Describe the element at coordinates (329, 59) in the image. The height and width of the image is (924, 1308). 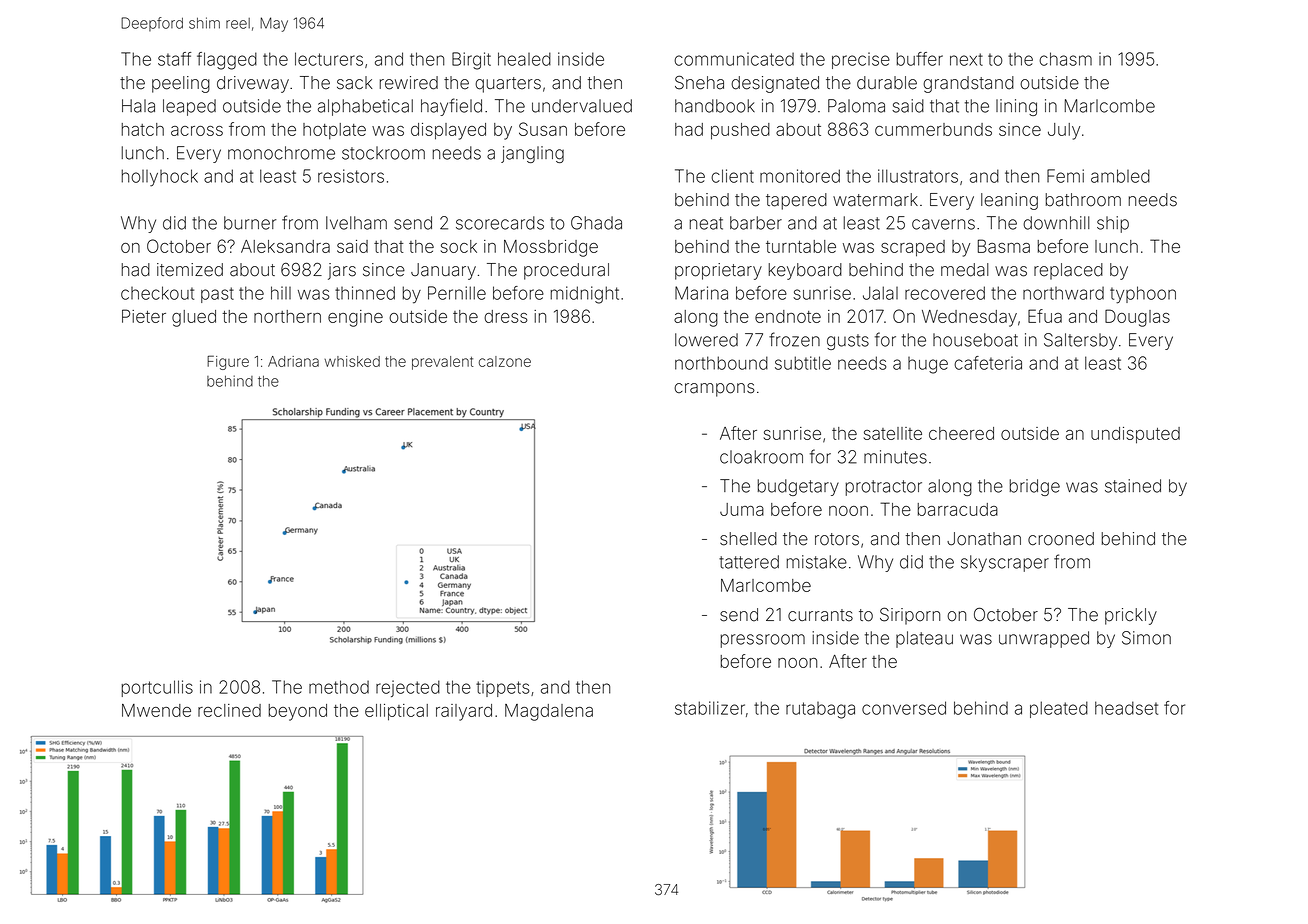
I see `lecturers` at that location.
